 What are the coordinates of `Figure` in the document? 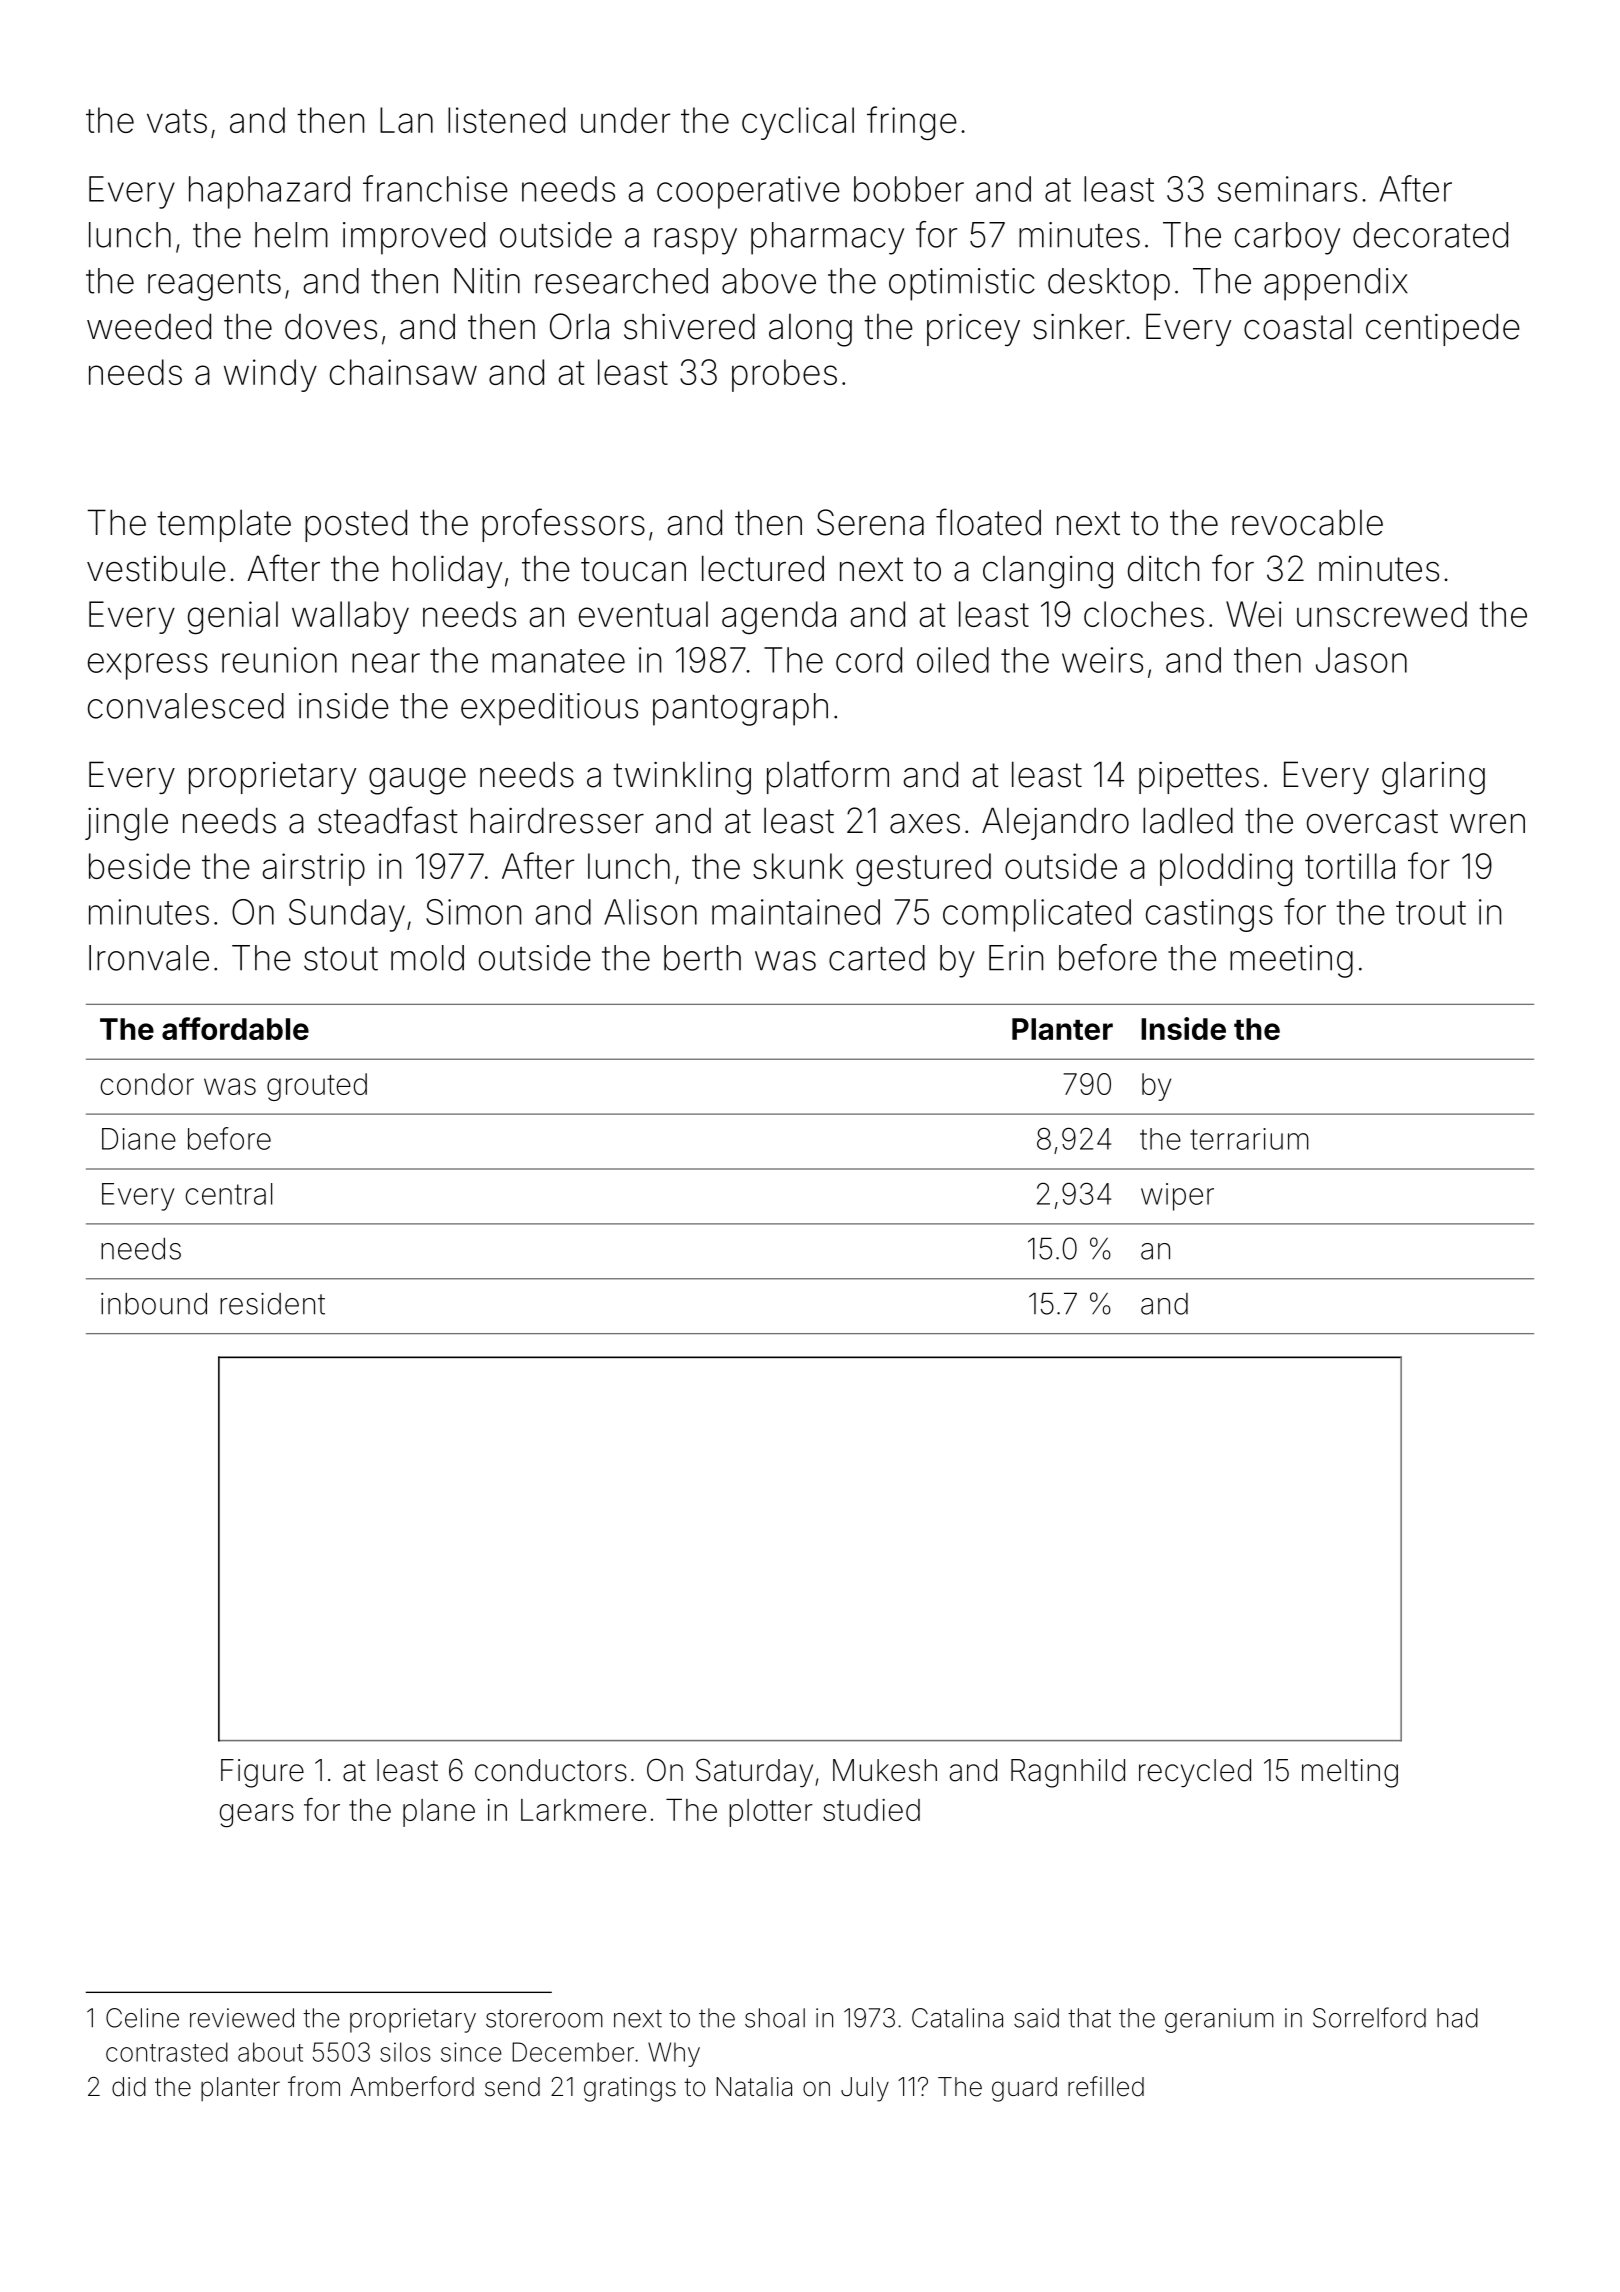 It's located at (262, 1773).
